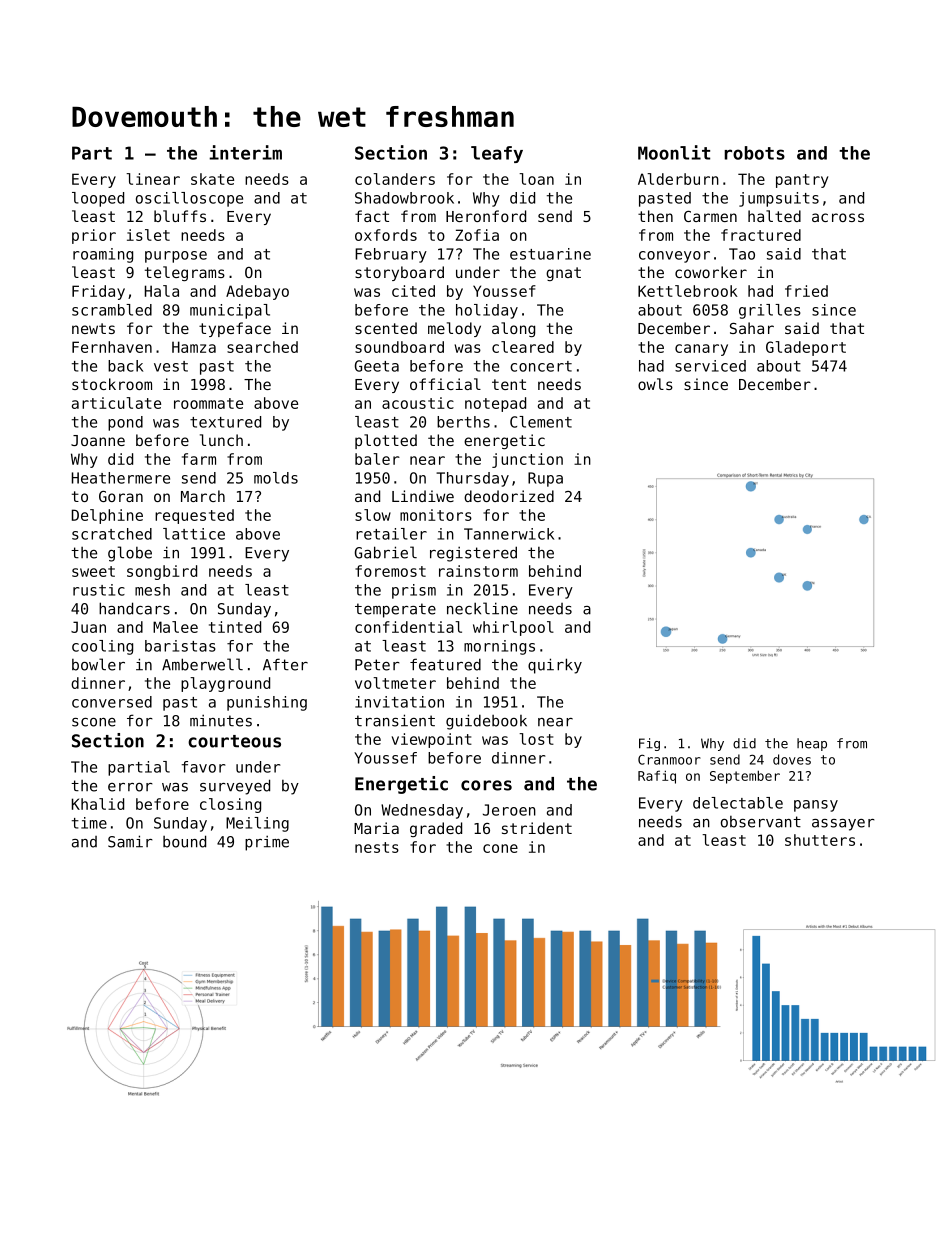 This image has height=1233, width=952. What do you see at coordinates (276, 478) in the image?
I see `molds` at bounding box center [276, 478].
